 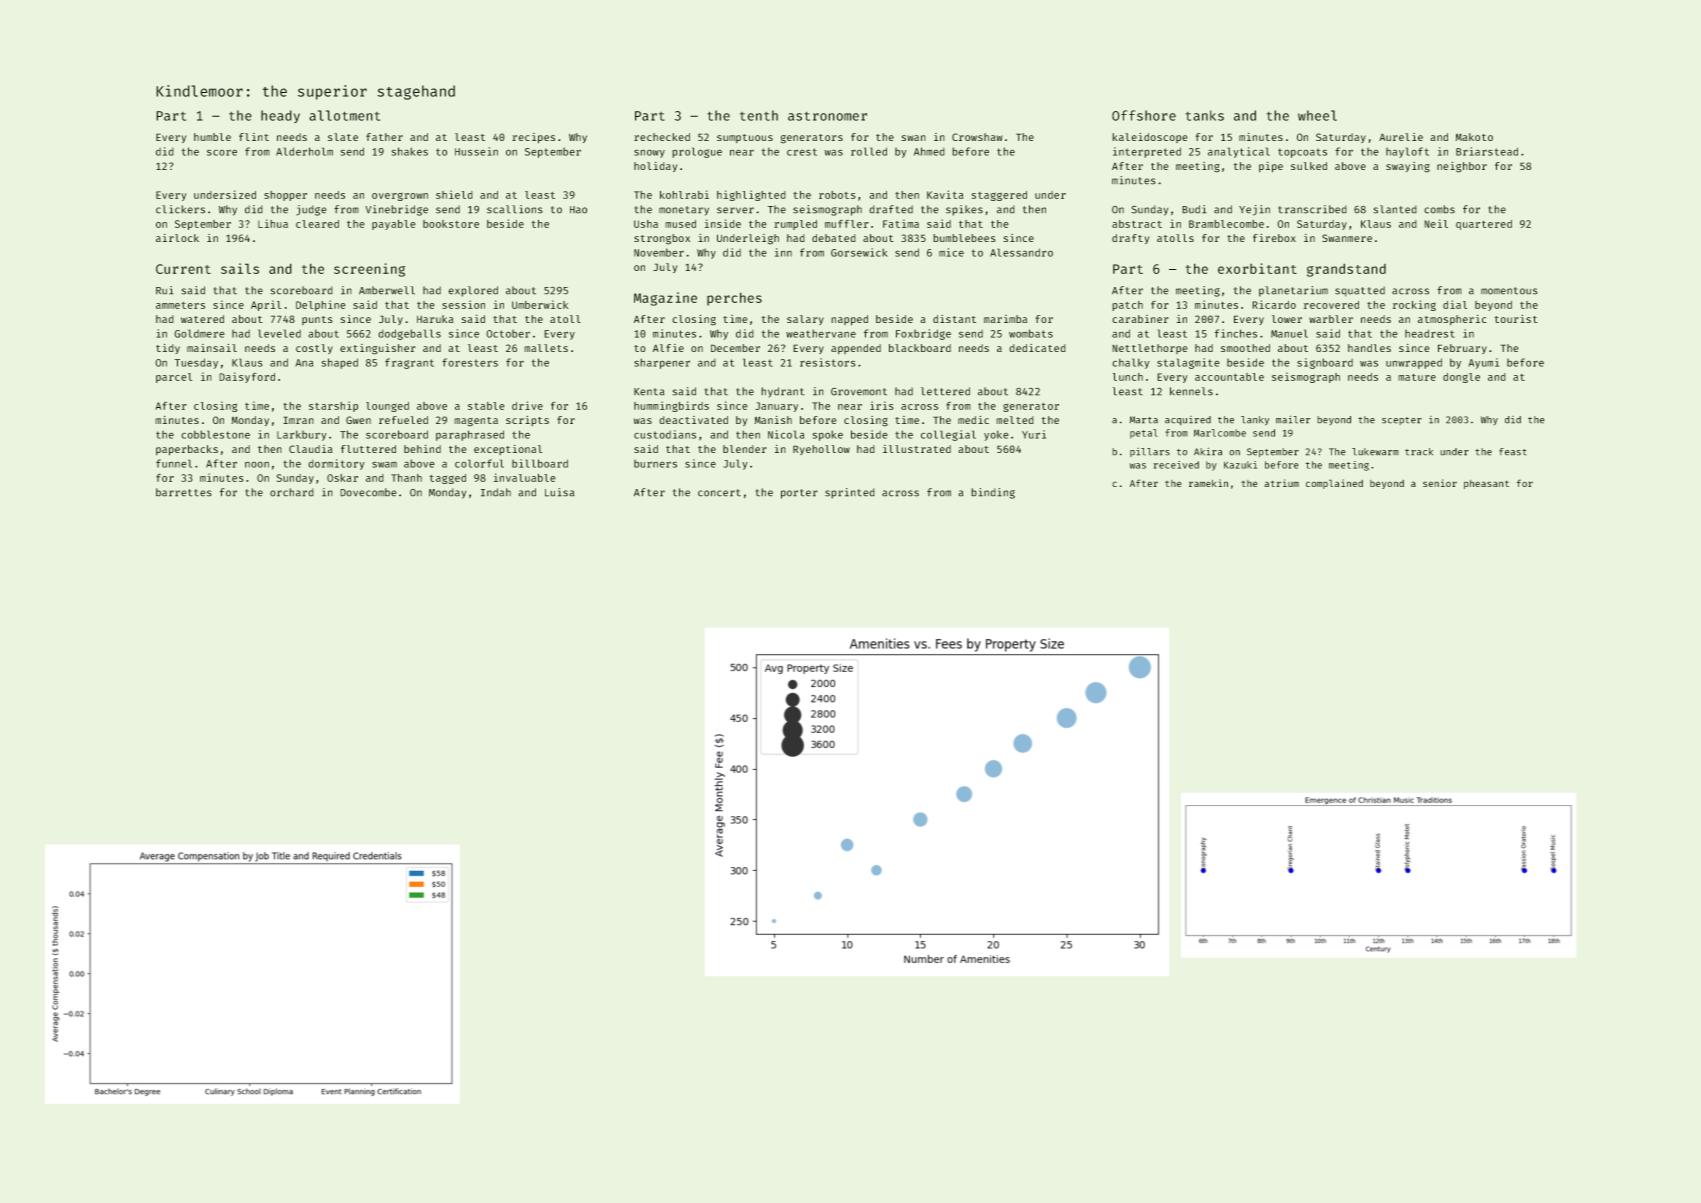 What do you see at coordinates (177, 238) in the screenshot?
I see `airlock` at bounding box center [177, 238].
